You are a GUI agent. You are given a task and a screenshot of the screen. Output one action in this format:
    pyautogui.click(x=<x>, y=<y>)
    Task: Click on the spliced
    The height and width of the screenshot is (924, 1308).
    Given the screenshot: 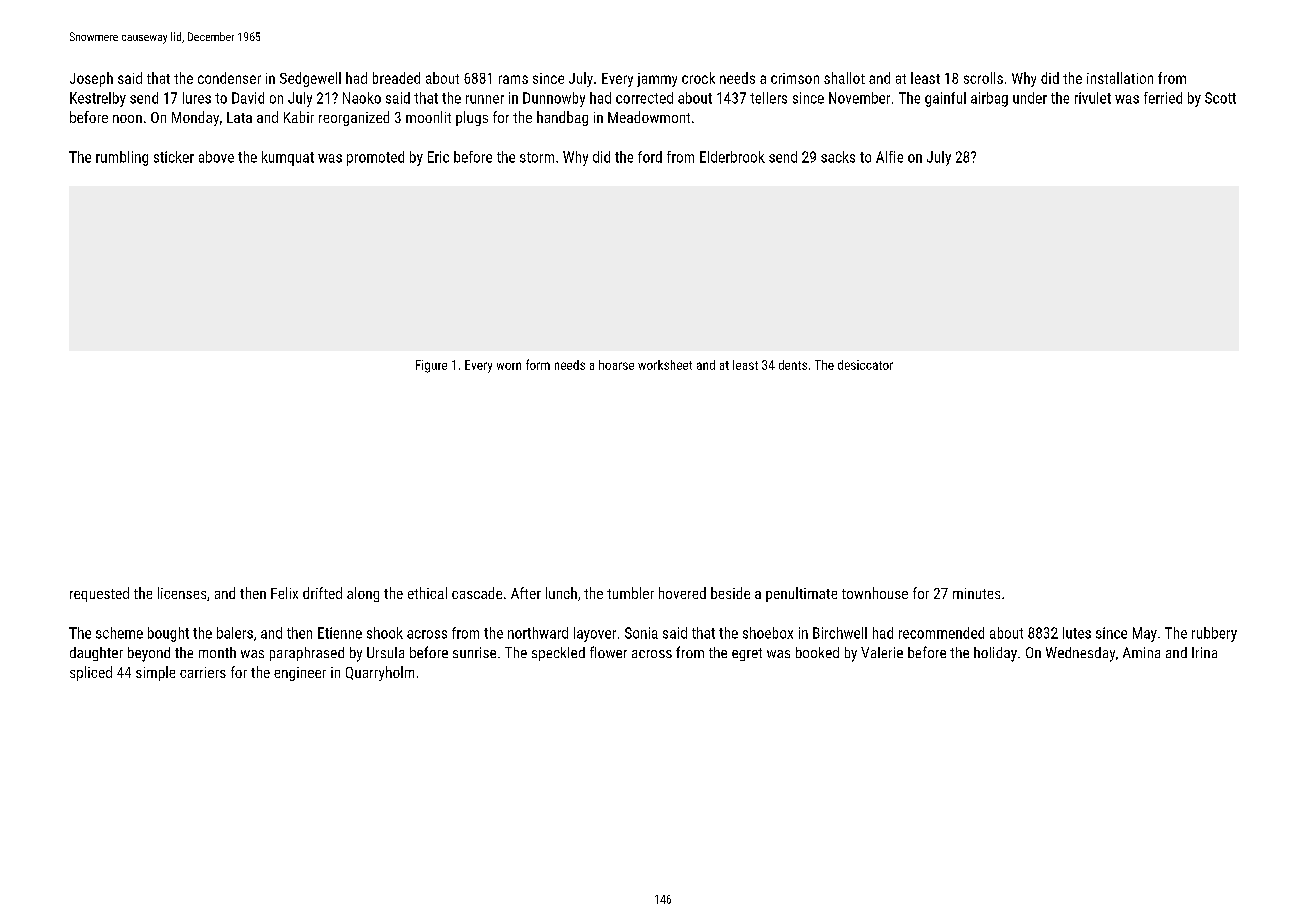 What is the action you would take?
    pyautogui.click(x=91, y=673)
